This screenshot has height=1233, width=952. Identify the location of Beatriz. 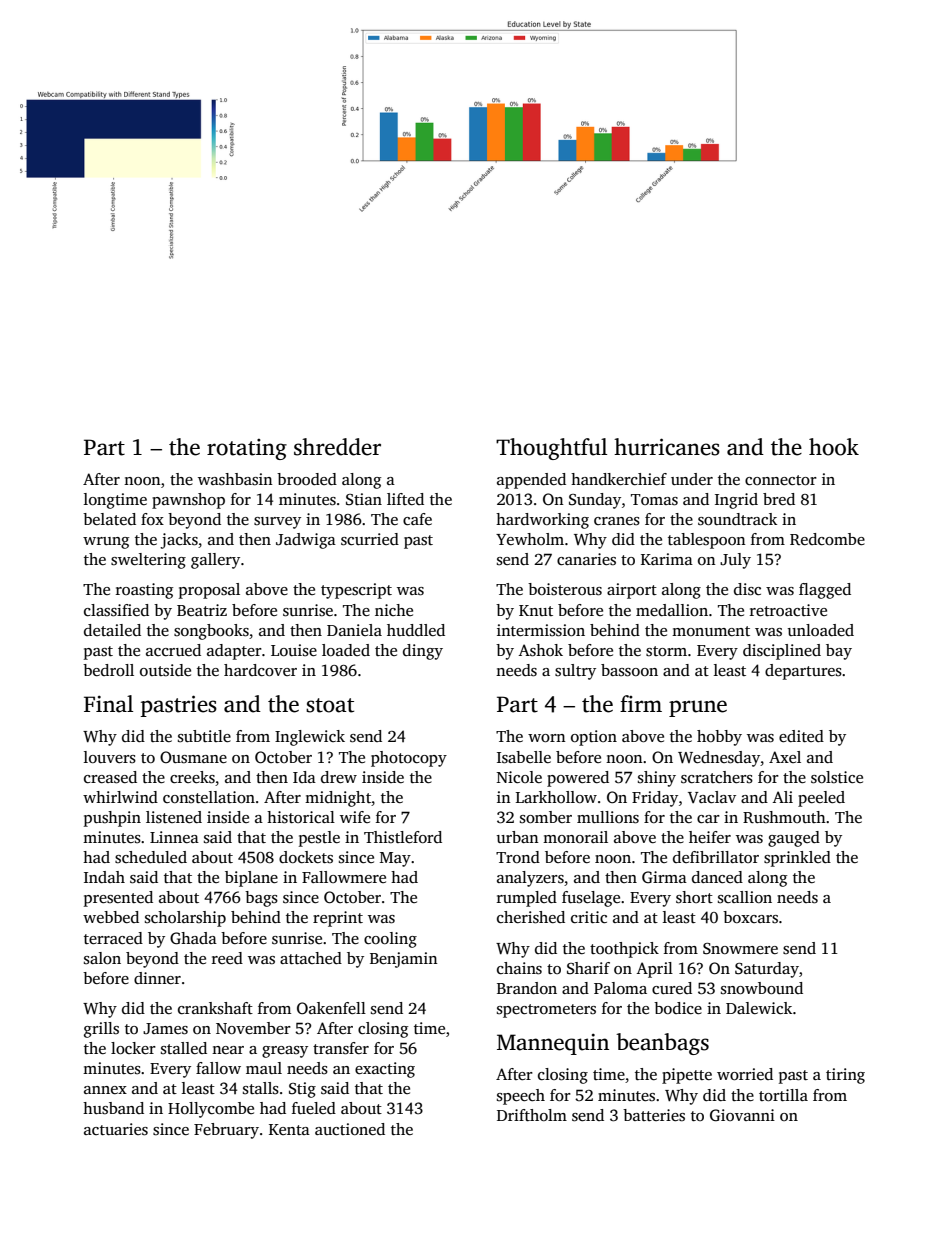
(202, 610).
